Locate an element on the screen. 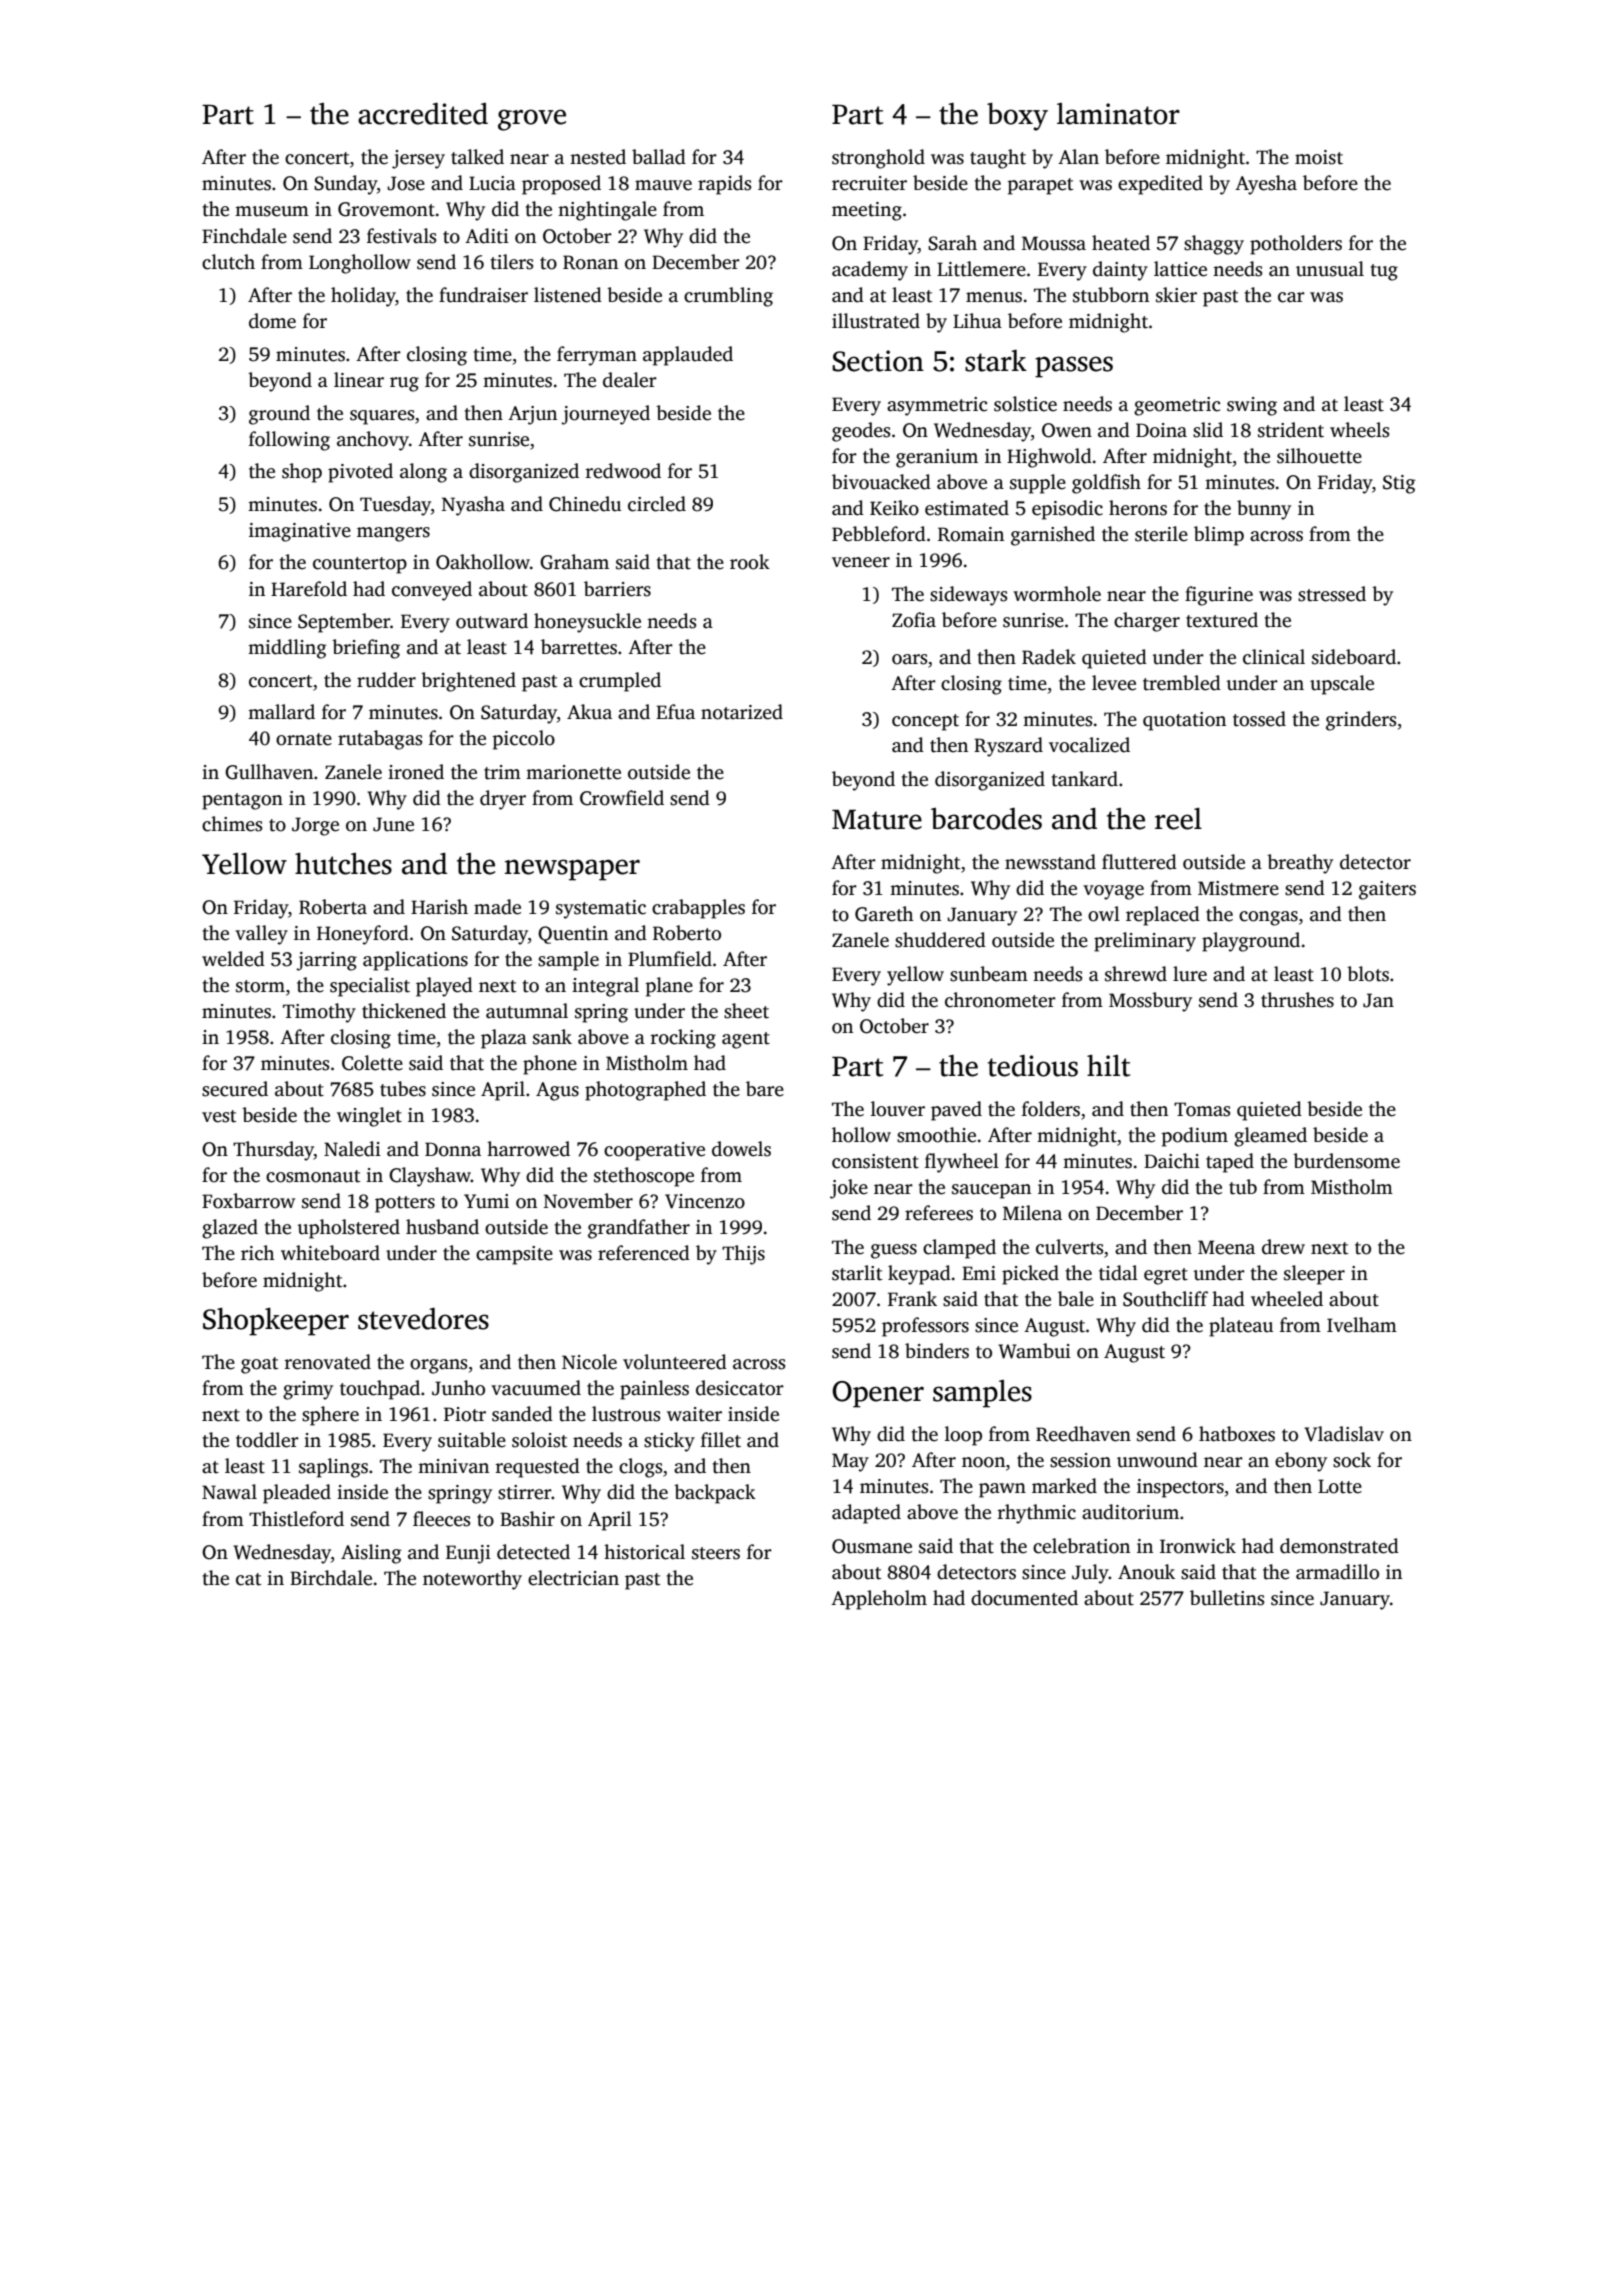  folders is located at coordinates (1051, 1109).
